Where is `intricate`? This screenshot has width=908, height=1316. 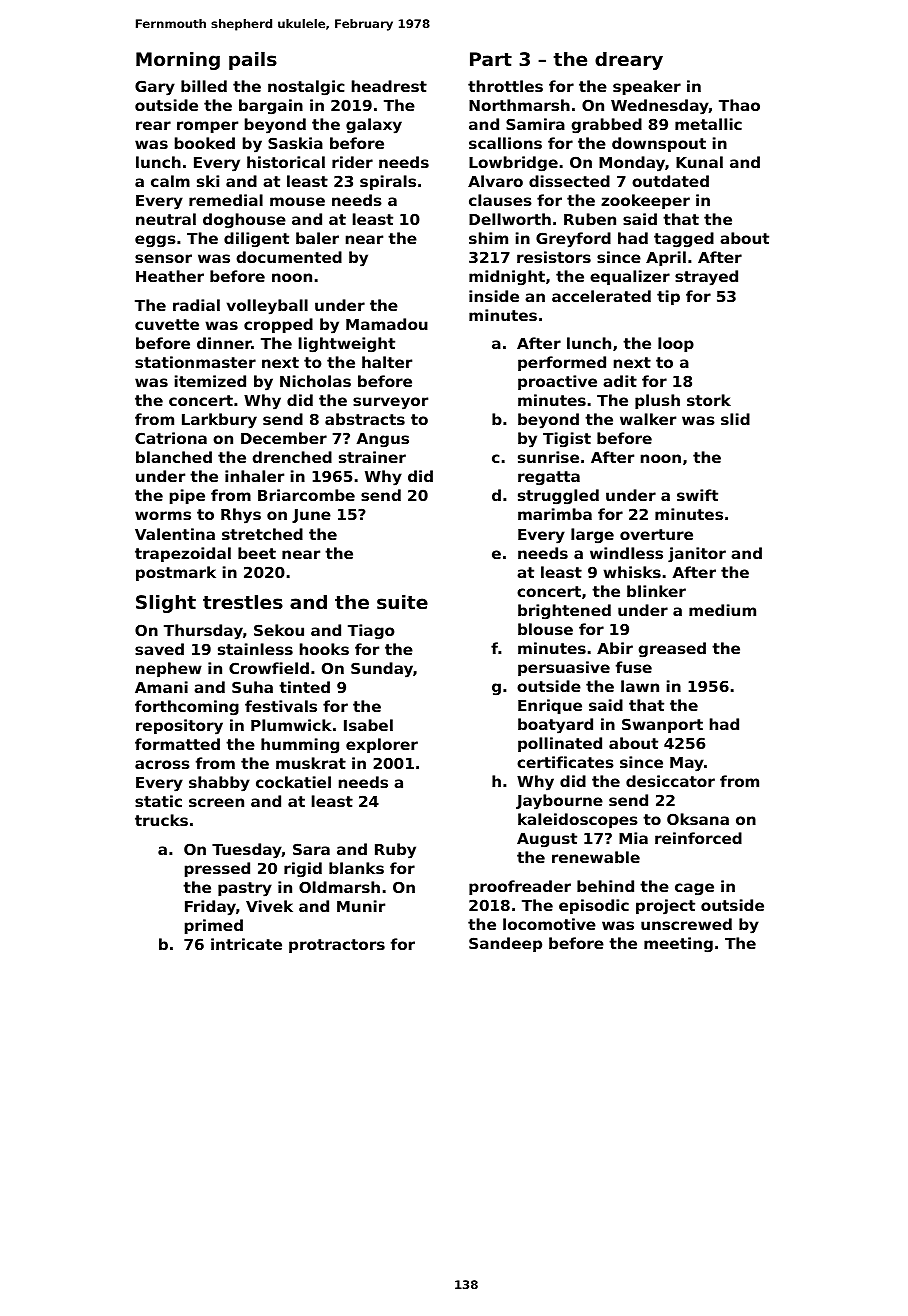 intricate is located at coordinates (246, 944).
